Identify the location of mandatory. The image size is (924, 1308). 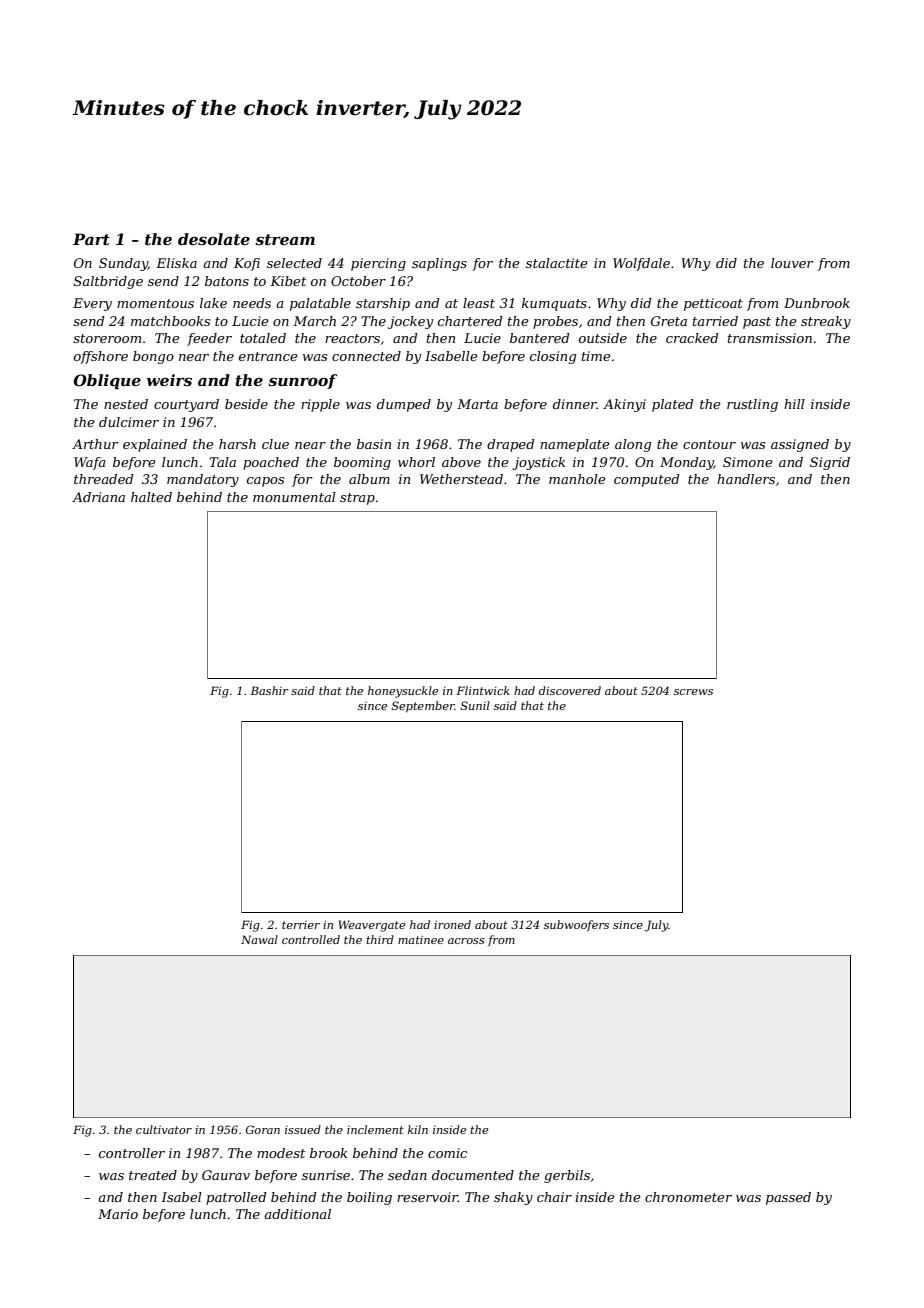
(203, 480).
